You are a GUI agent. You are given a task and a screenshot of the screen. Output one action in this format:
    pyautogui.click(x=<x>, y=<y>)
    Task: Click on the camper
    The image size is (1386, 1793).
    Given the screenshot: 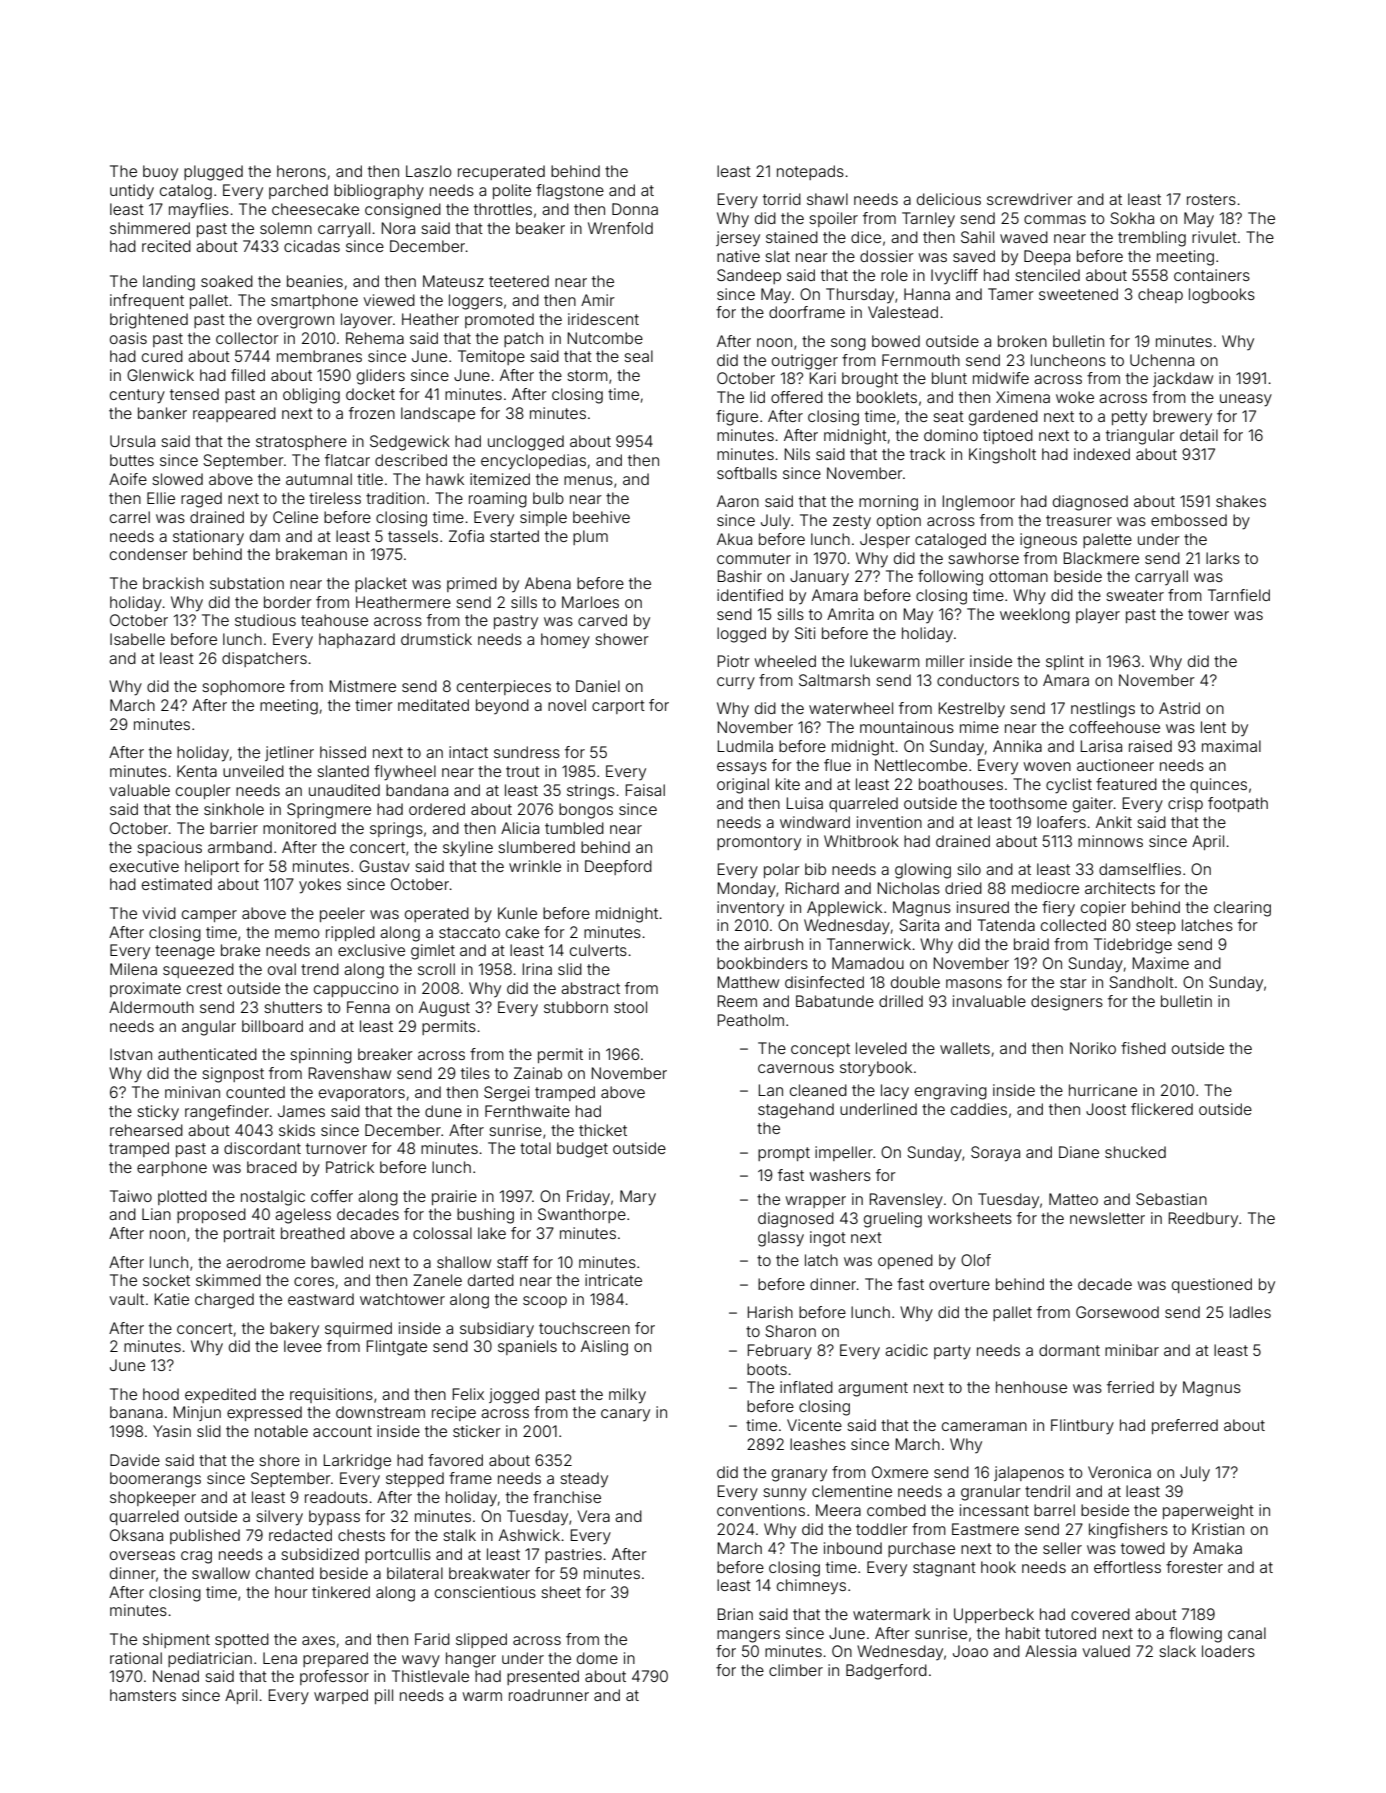 What is the action you would take?
    pyautogui.click(x=209, y=916)
